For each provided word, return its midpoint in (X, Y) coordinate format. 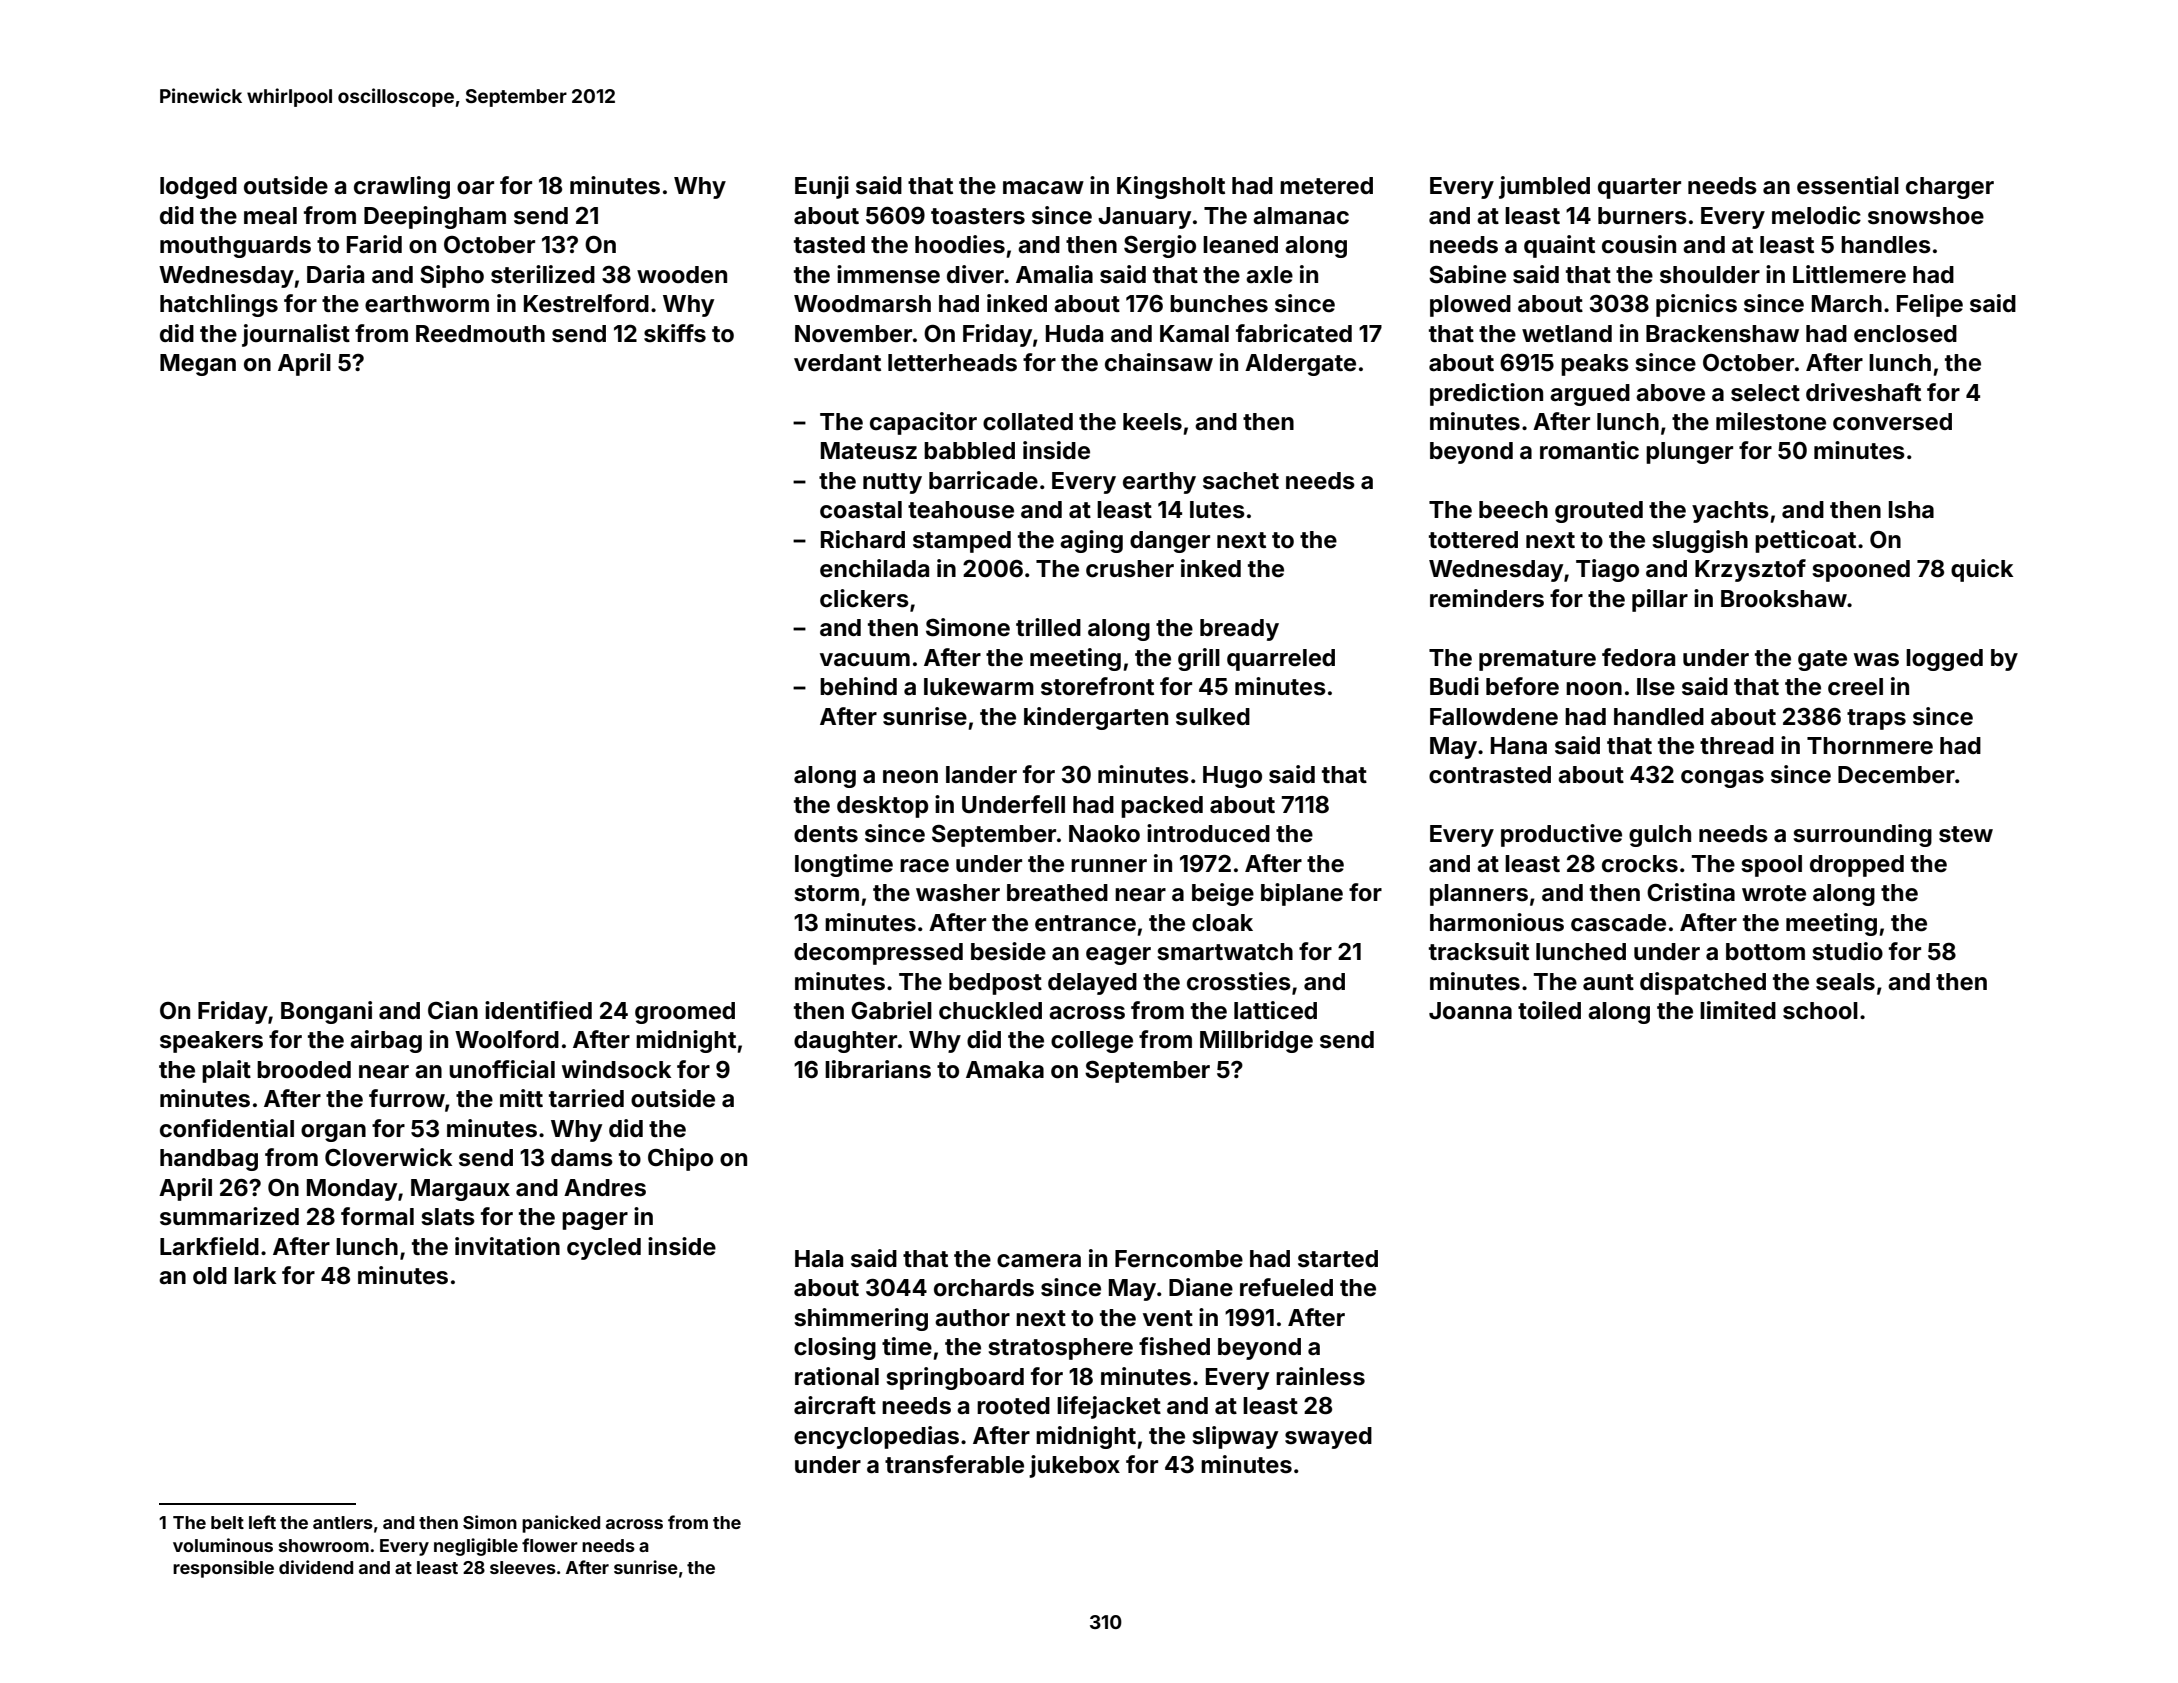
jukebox (1074, 1466)
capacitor (923, 423)
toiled (1549, 1010)
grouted (1599, 512)
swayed (1328, 1438)
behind (858, 686)
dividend (316, 1567)
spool (1772, 866)
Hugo (1232, 777)
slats (448, 1217)
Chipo (680, 1159)
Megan (198, 365)
